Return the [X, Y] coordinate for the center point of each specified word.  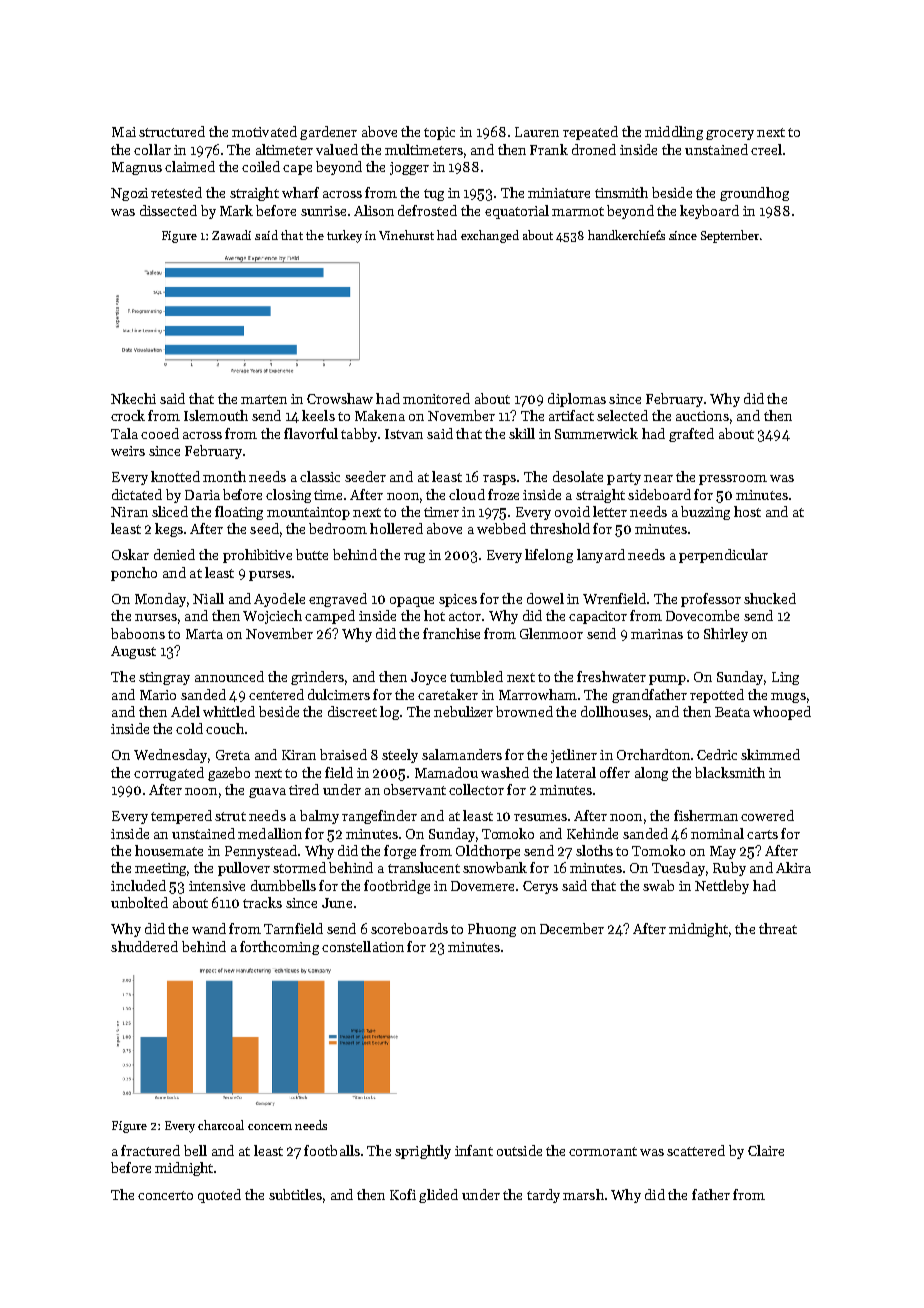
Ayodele [279, 600]
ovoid [572, 511]
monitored [436, 398]
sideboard [659, 494]
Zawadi [231, 235]
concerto [165, 1195]
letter [610, 511]
